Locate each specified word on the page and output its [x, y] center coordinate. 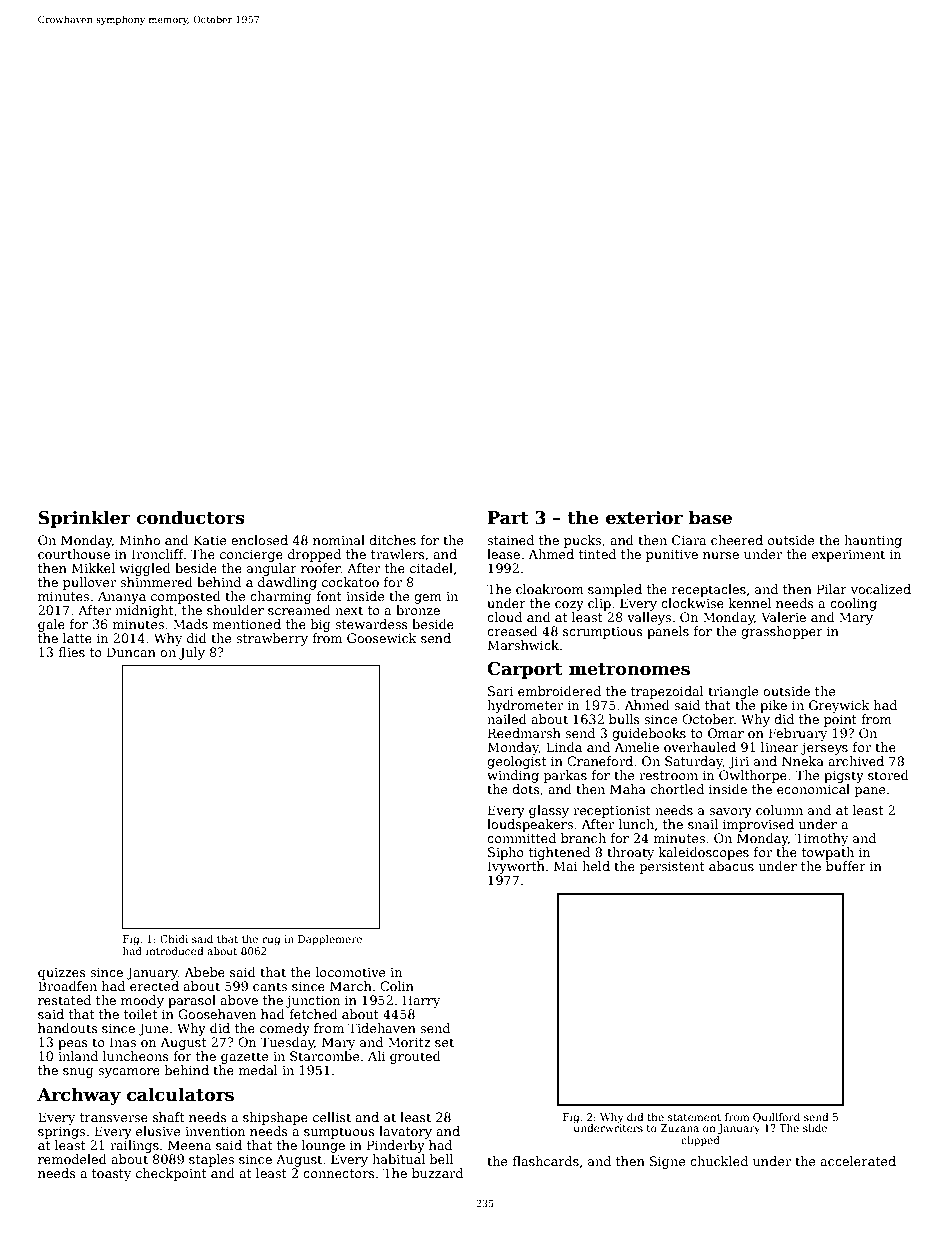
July [192, 653]
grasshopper [782, 632]
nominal [339, 540]
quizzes [62, 974]
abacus [731, 866]
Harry [421, 1001]
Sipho [506, 853]
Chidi [174, 939]
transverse [114, 1117]
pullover [89, 583]
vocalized [880, 589]
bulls [624, 719]
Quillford [776, 1118]
